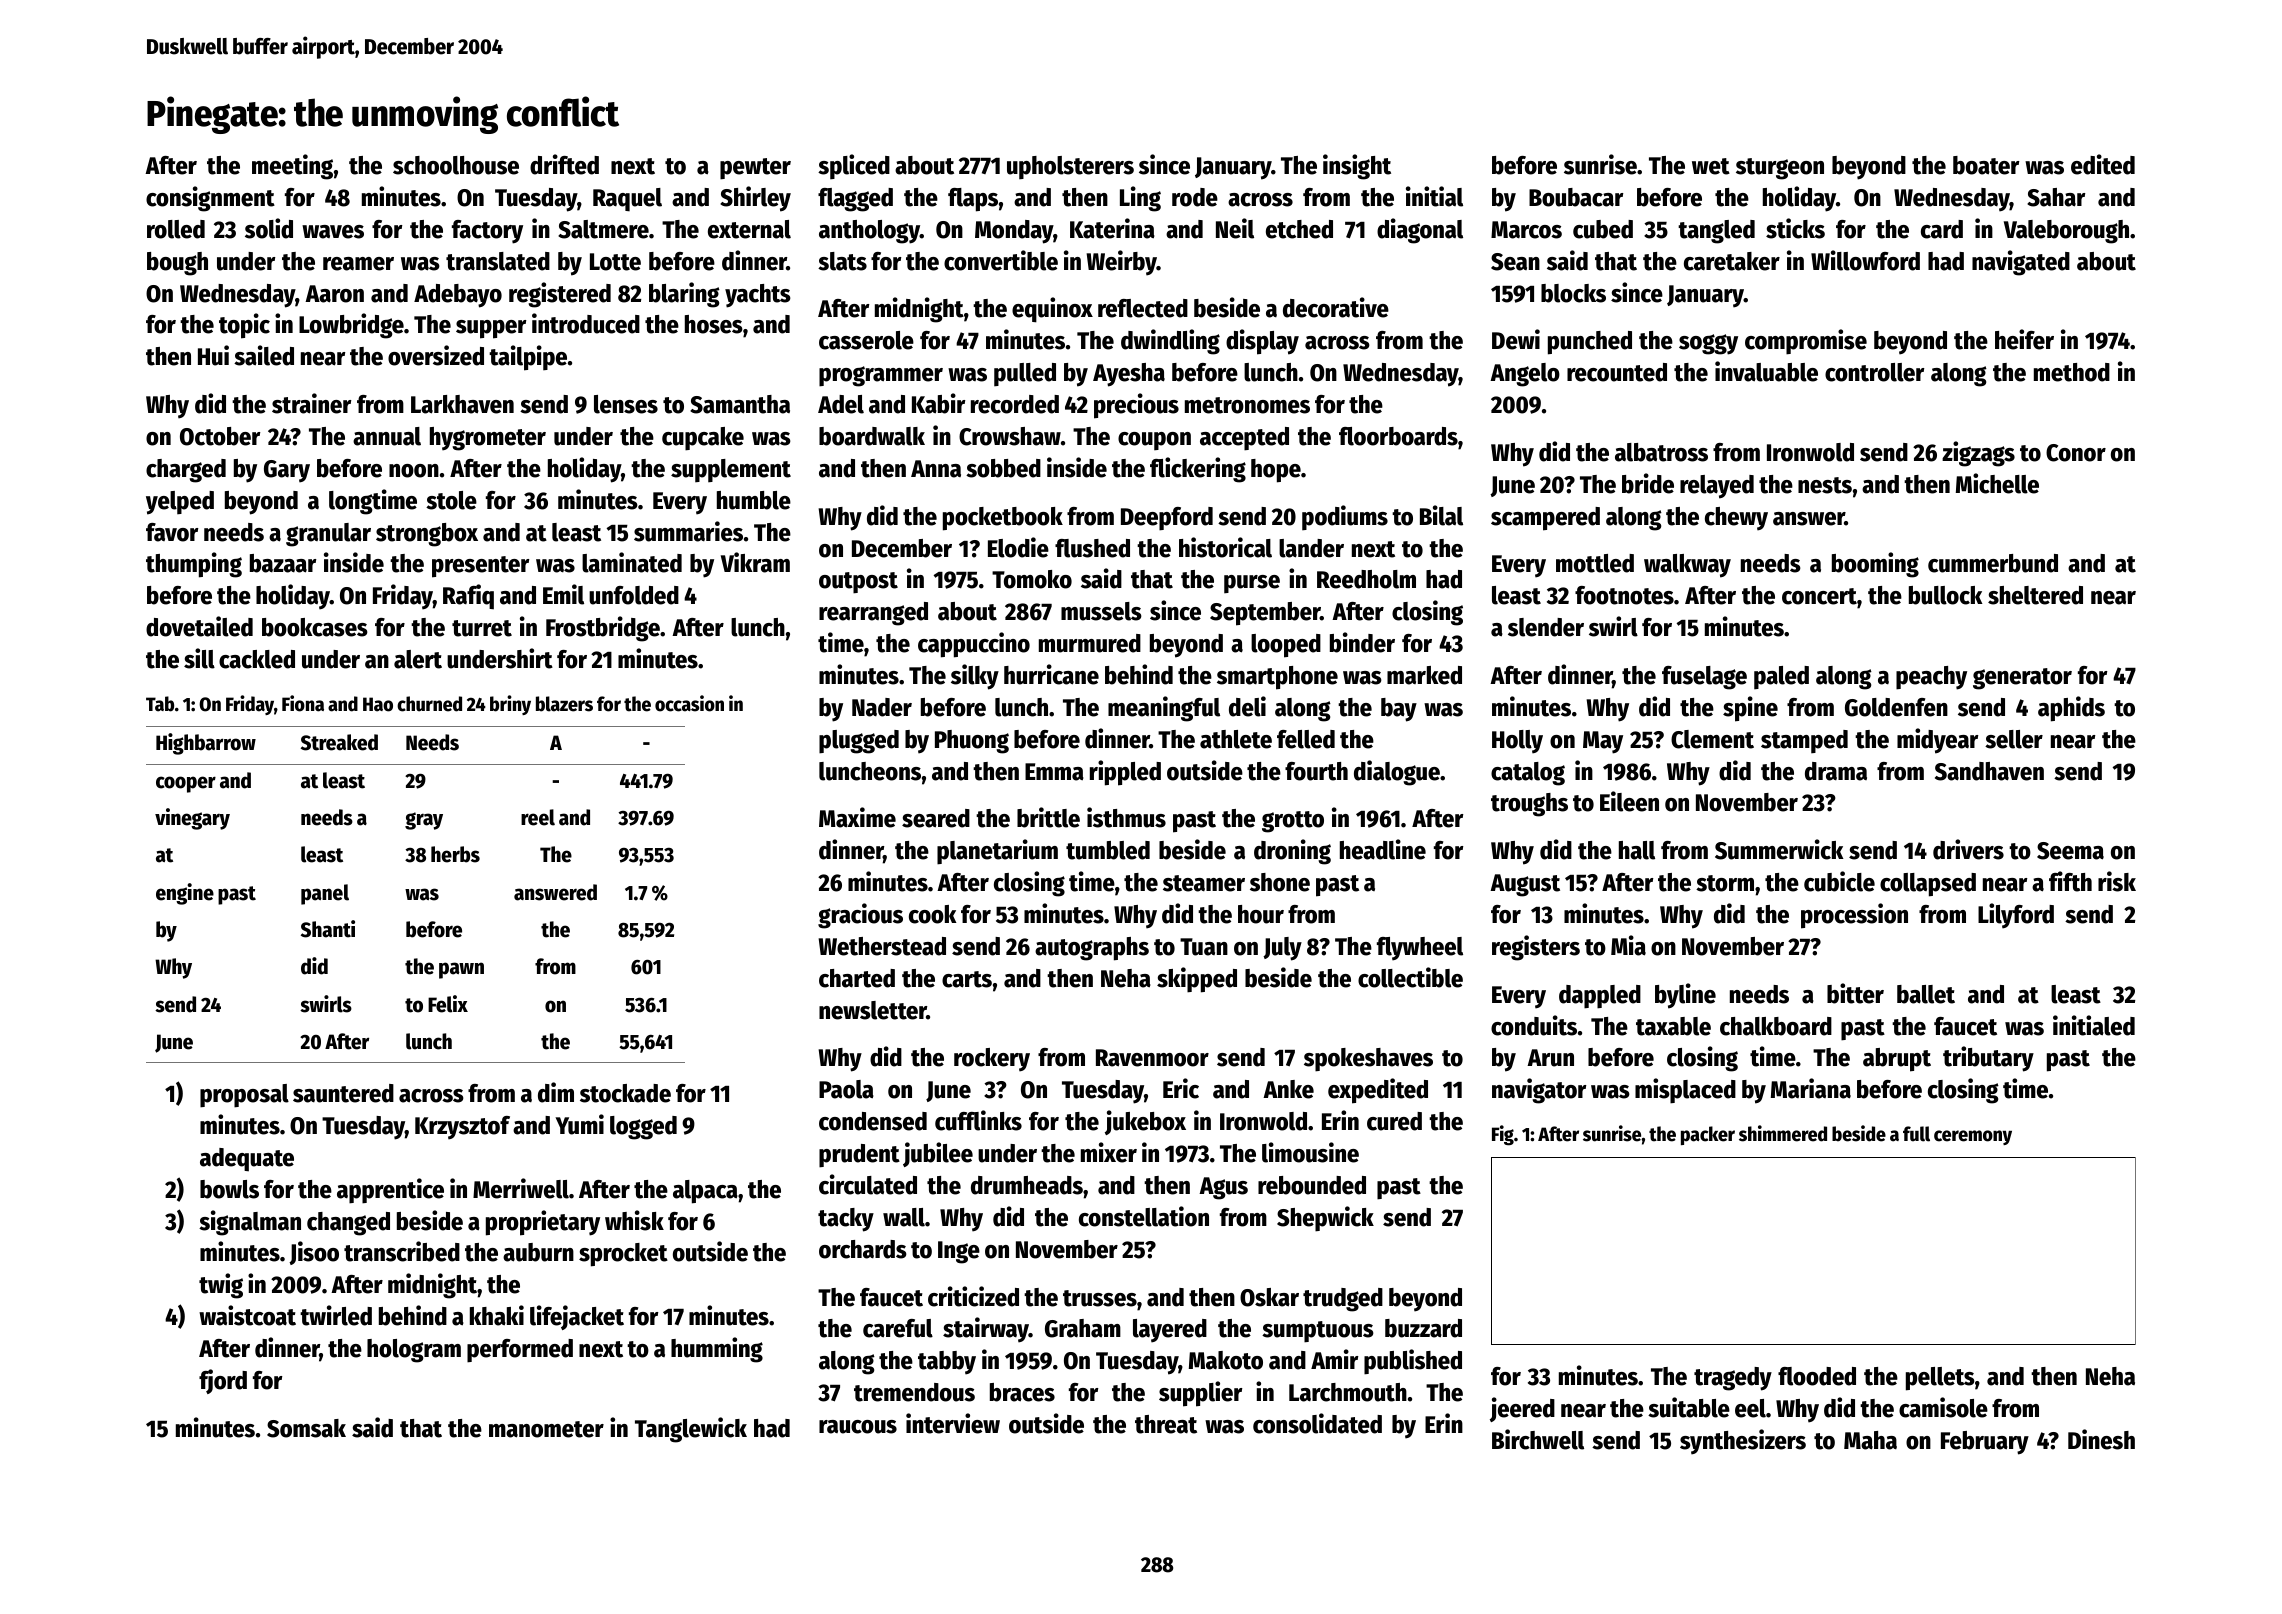 This screenshot has height=1614, width=2282. I want to click on decorative, so click(1336, 307).
